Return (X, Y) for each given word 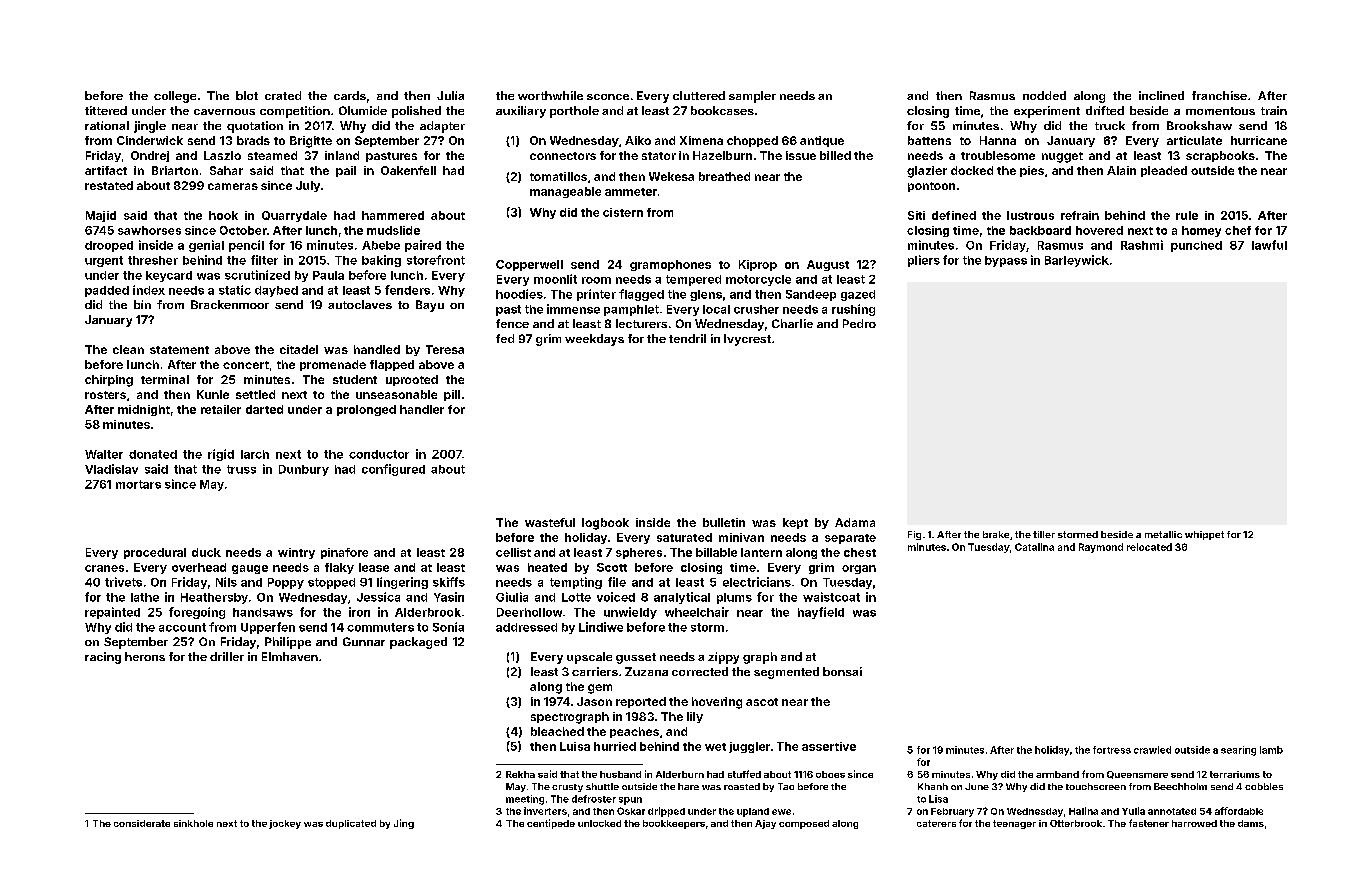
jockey (285, 824)
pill (452, 395)
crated (283, 95)
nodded (1044, 95)
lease (374, 567)
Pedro (859, 323)
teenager (1014, 824)
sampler (752, 97)
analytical (682, 598)
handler (422, 409)
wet (715, 747)
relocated (1149, 547)
